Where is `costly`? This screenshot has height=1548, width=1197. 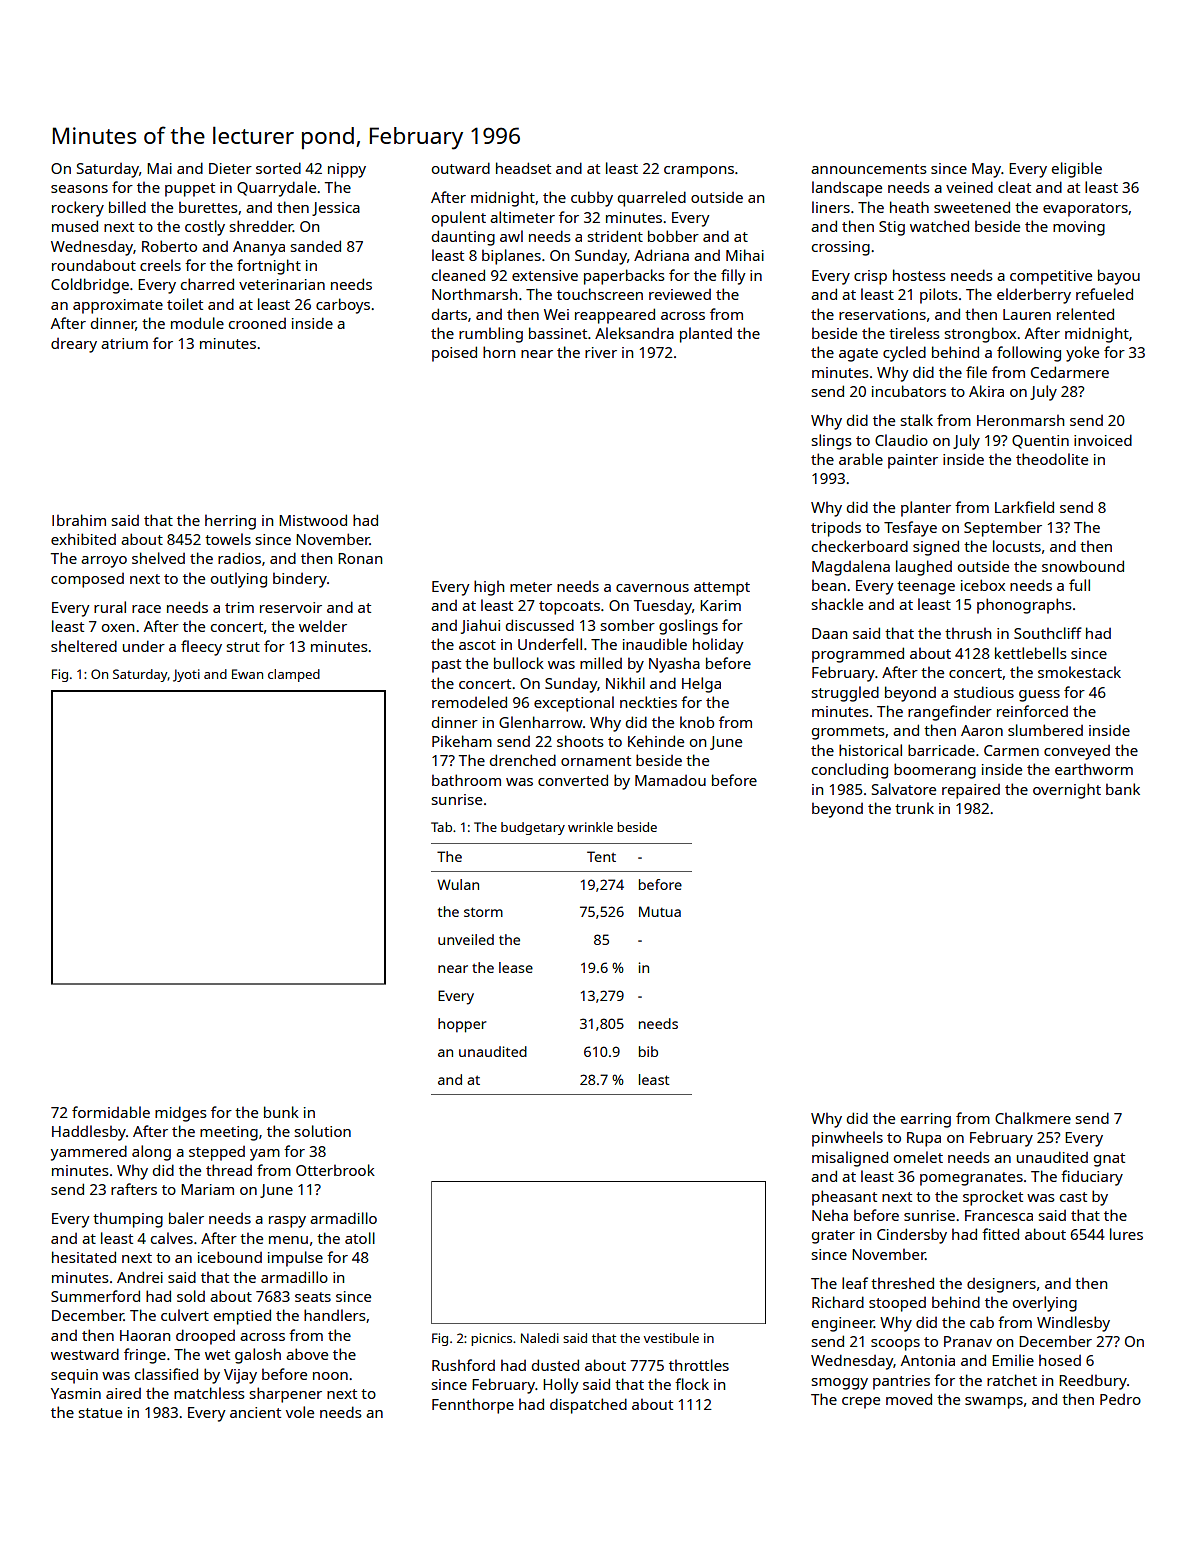
costly is located at coordinates (205, 228).
